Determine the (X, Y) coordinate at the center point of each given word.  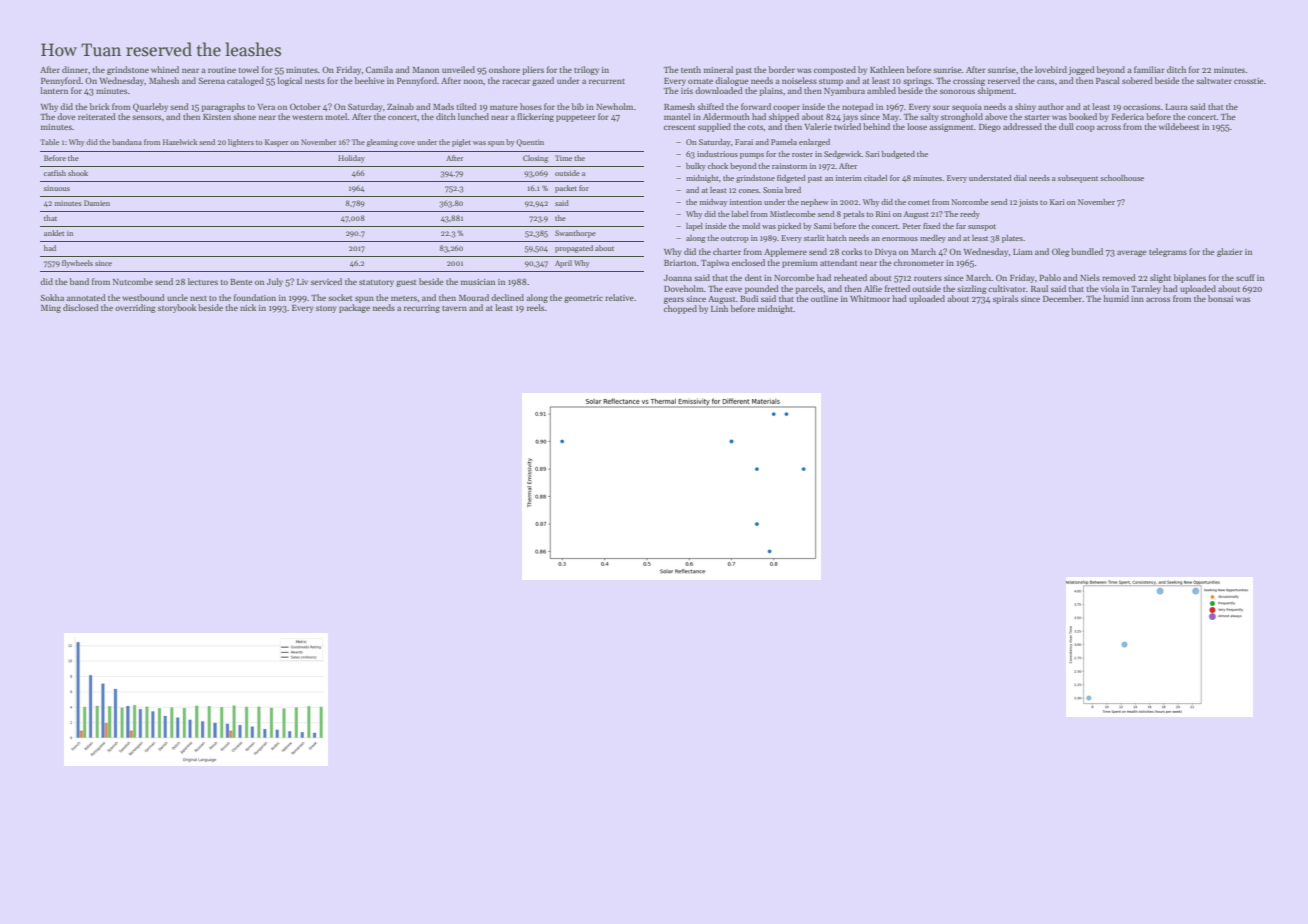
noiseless (799, 80)
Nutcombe (133, 281)
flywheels (77, 264)
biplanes (1190, 278)
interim (849, 178)
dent (753, 277)
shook (78, 173)
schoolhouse (1122, 178)
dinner (75, 69)
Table (49, 142)
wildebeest (1179, 126)
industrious (717, 154)
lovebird (1051, 69)
